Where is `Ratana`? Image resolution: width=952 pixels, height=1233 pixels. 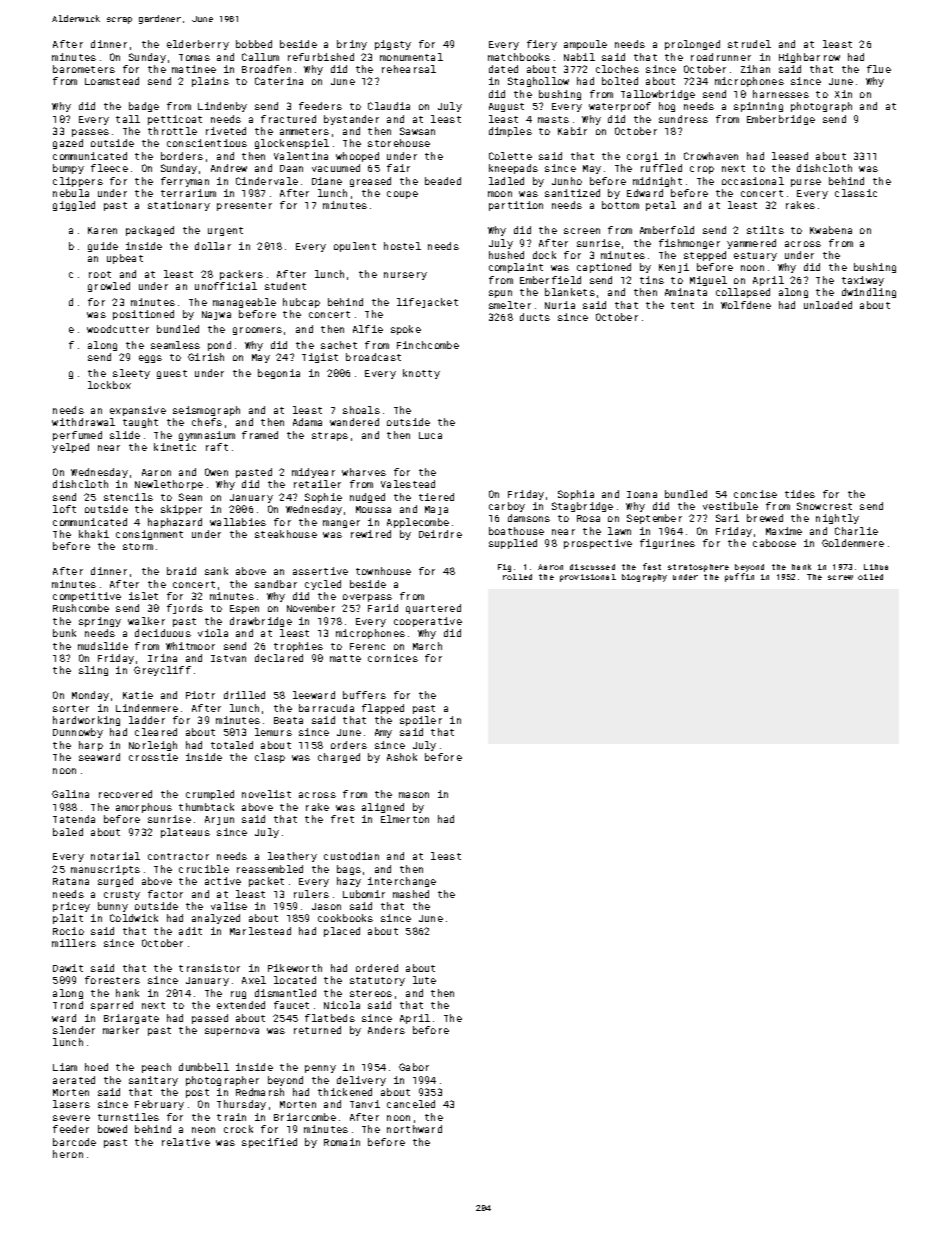
Ratana is located at coordinates (71, 881).
